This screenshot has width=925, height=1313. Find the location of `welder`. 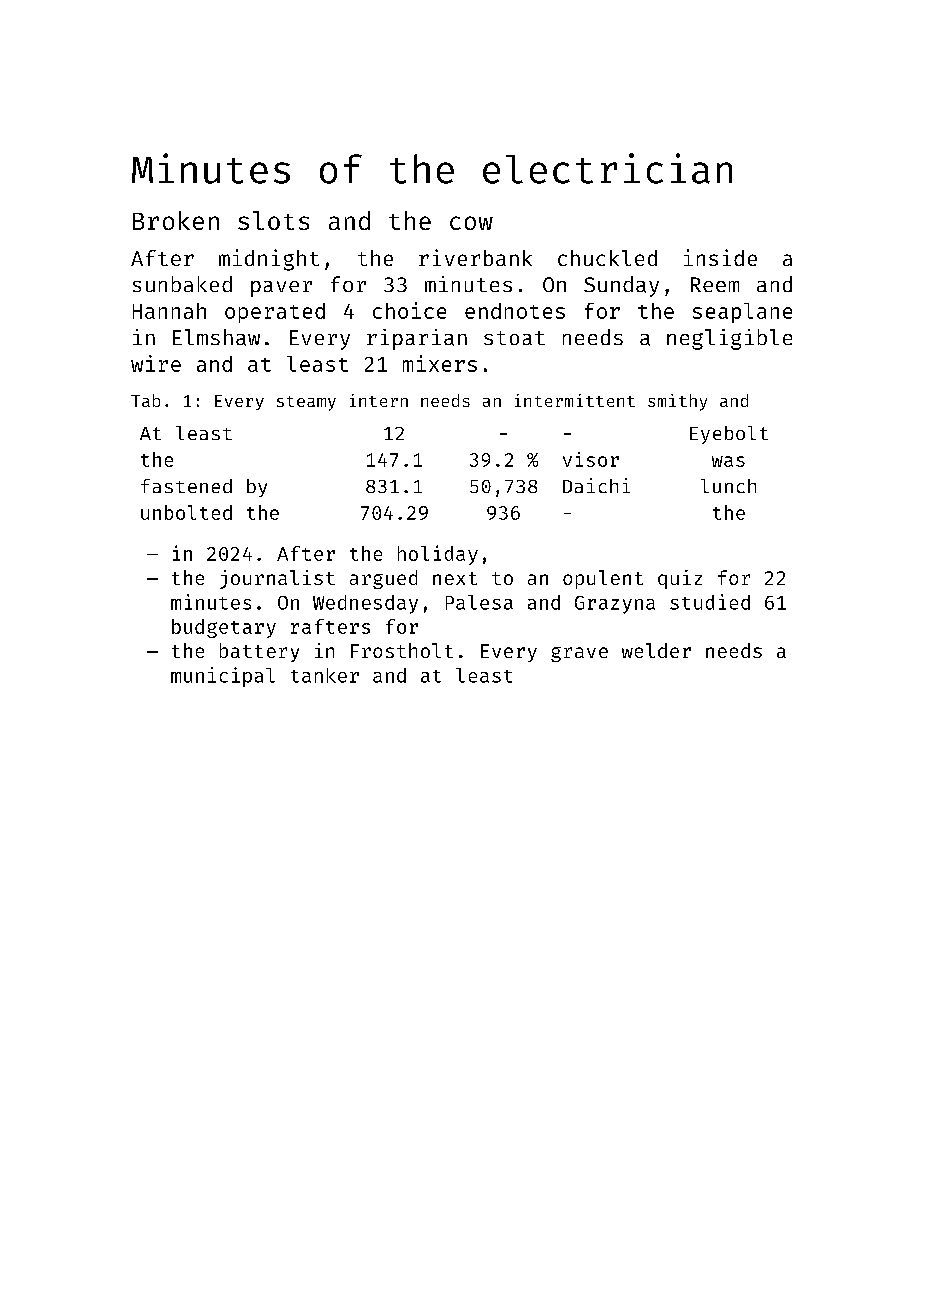

welder is located at coordinates (656, 650).
